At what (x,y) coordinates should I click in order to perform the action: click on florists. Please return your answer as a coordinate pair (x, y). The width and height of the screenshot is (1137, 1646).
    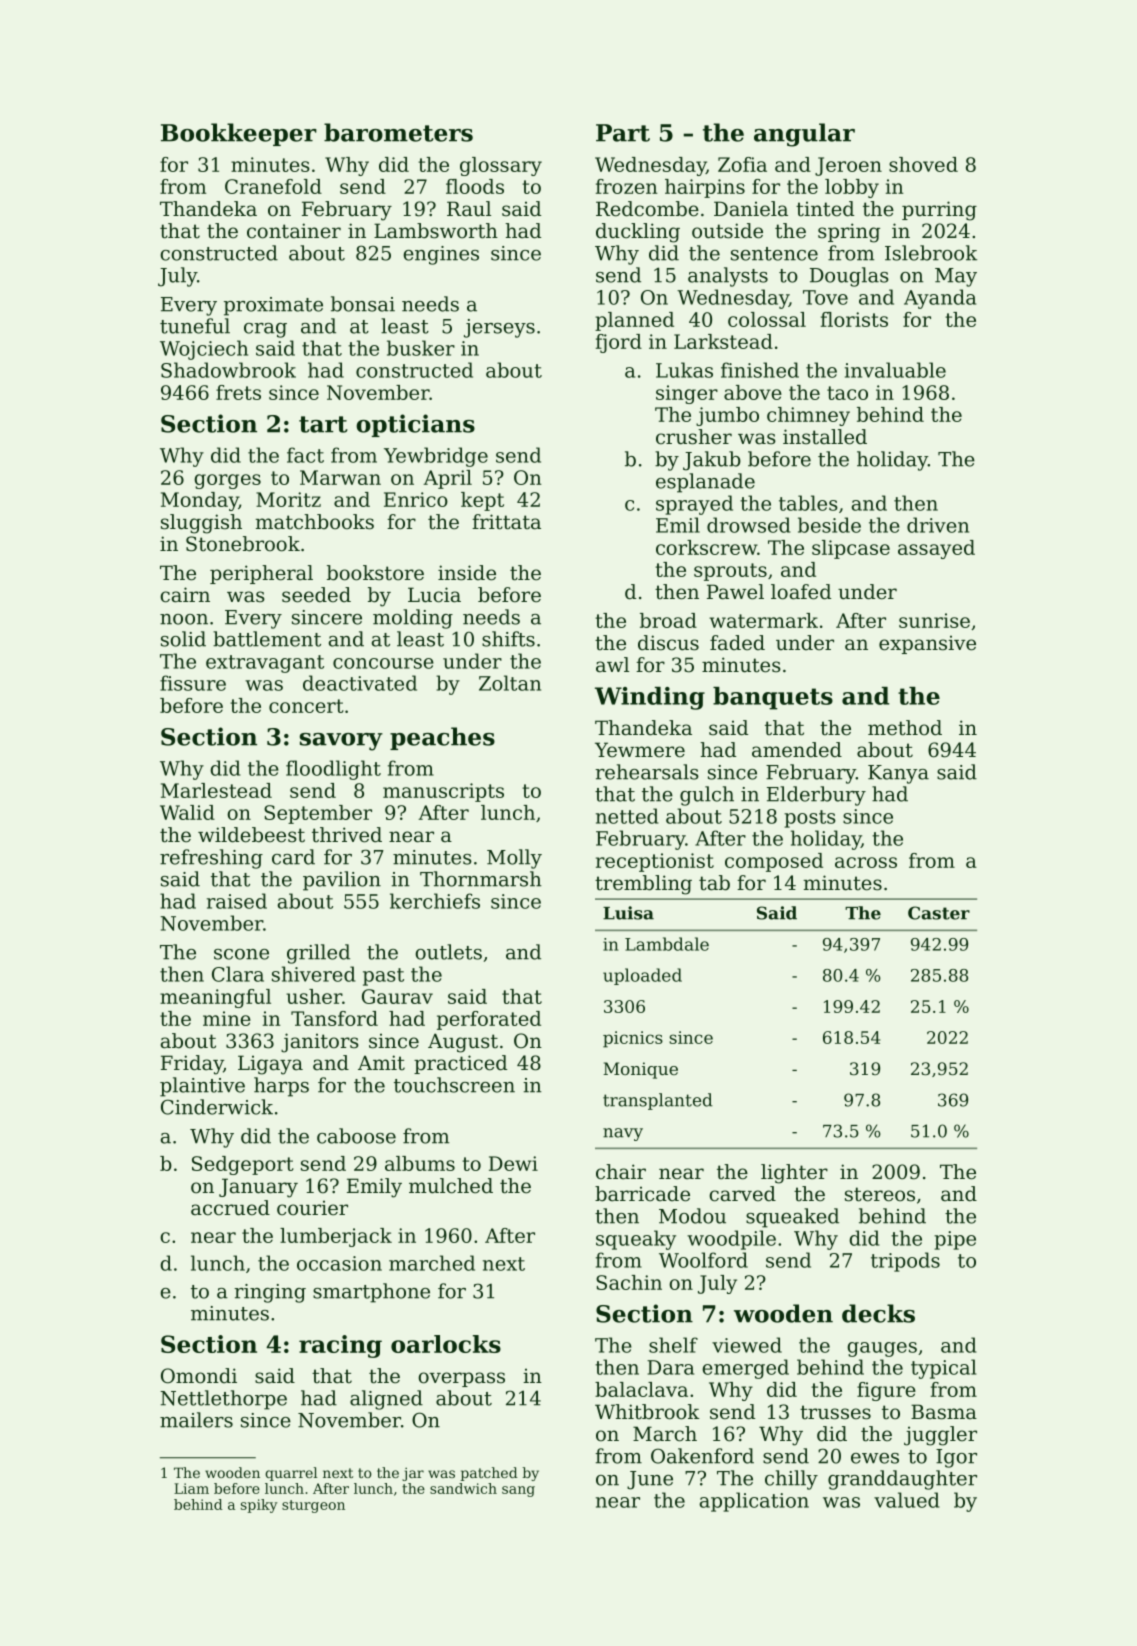
    Looking at the image, I should click on (854, 319).
